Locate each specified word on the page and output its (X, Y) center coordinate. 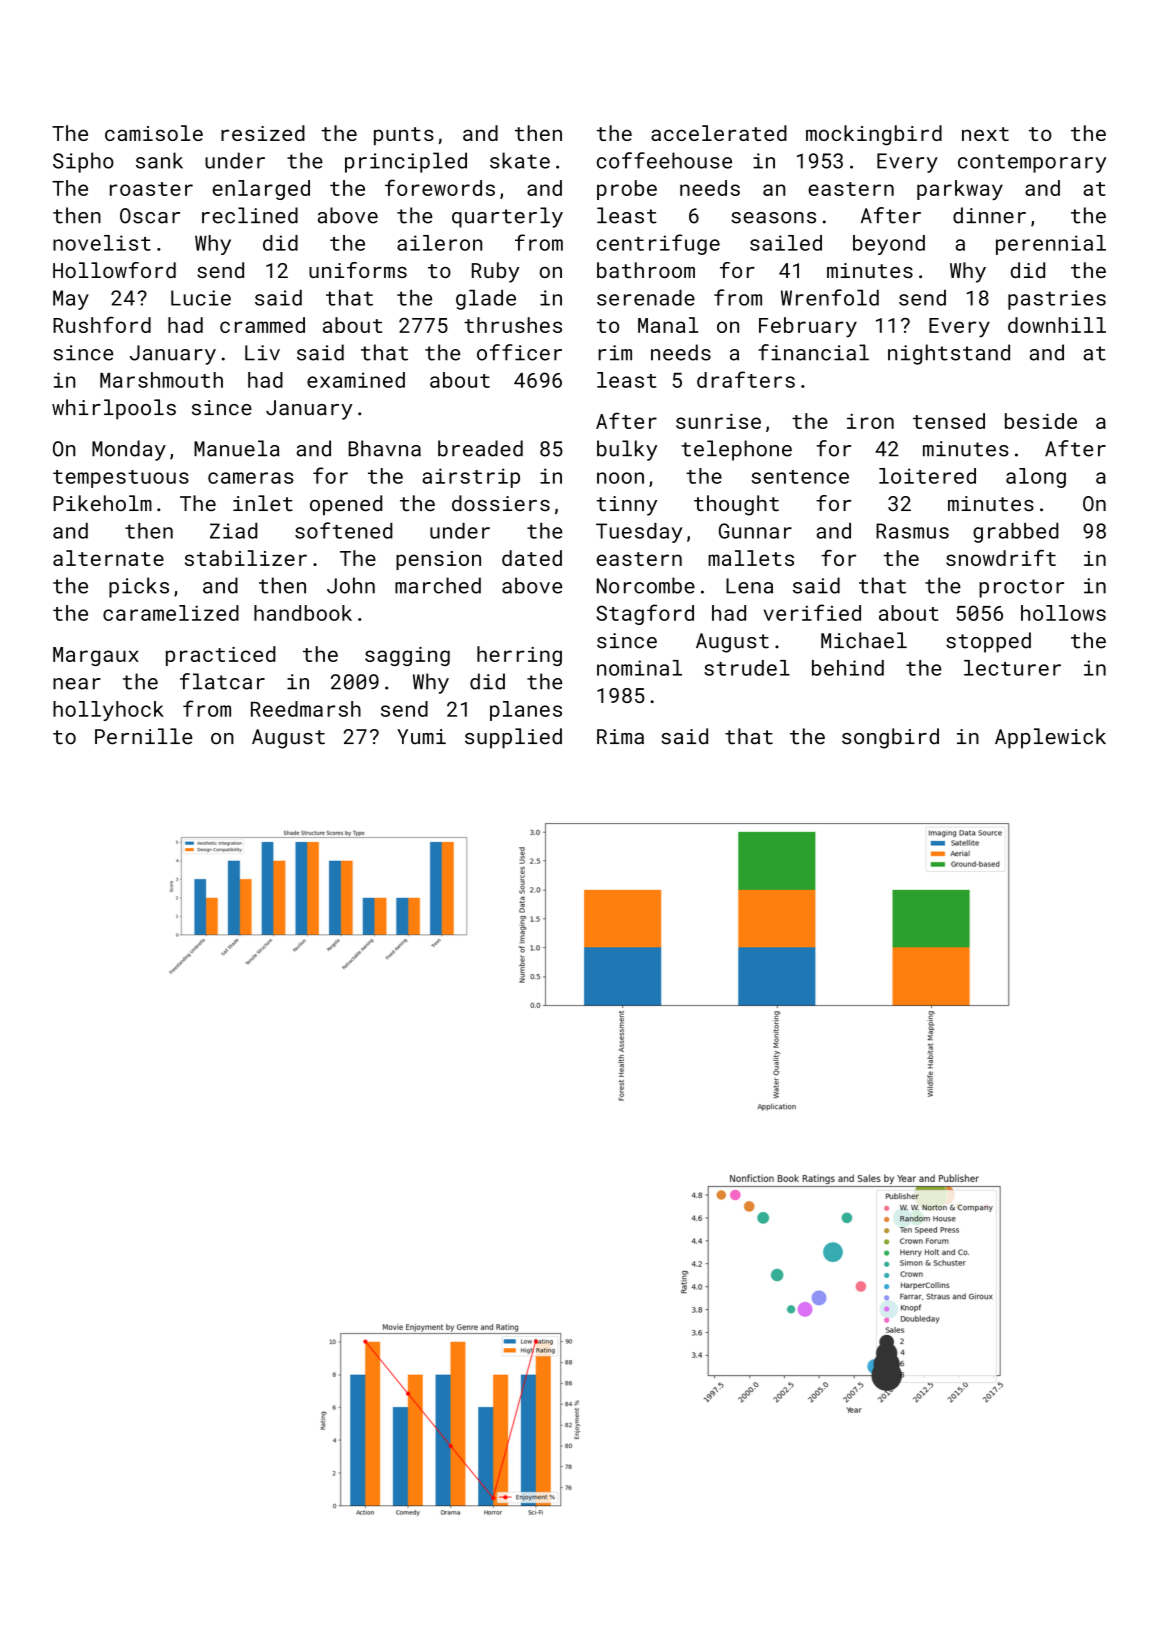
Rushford (102, 324)
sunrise (718, 421)
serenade (646, 297)
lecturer (1012, 668)
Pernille (143, 736)
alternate (108, 558)
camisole (154, 133)
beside (1041, 421)
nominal (639, 668)
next (985, 134)
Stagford (645, 614)
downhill (1057, 325)
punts (404, 136)
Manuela (237, 448)
